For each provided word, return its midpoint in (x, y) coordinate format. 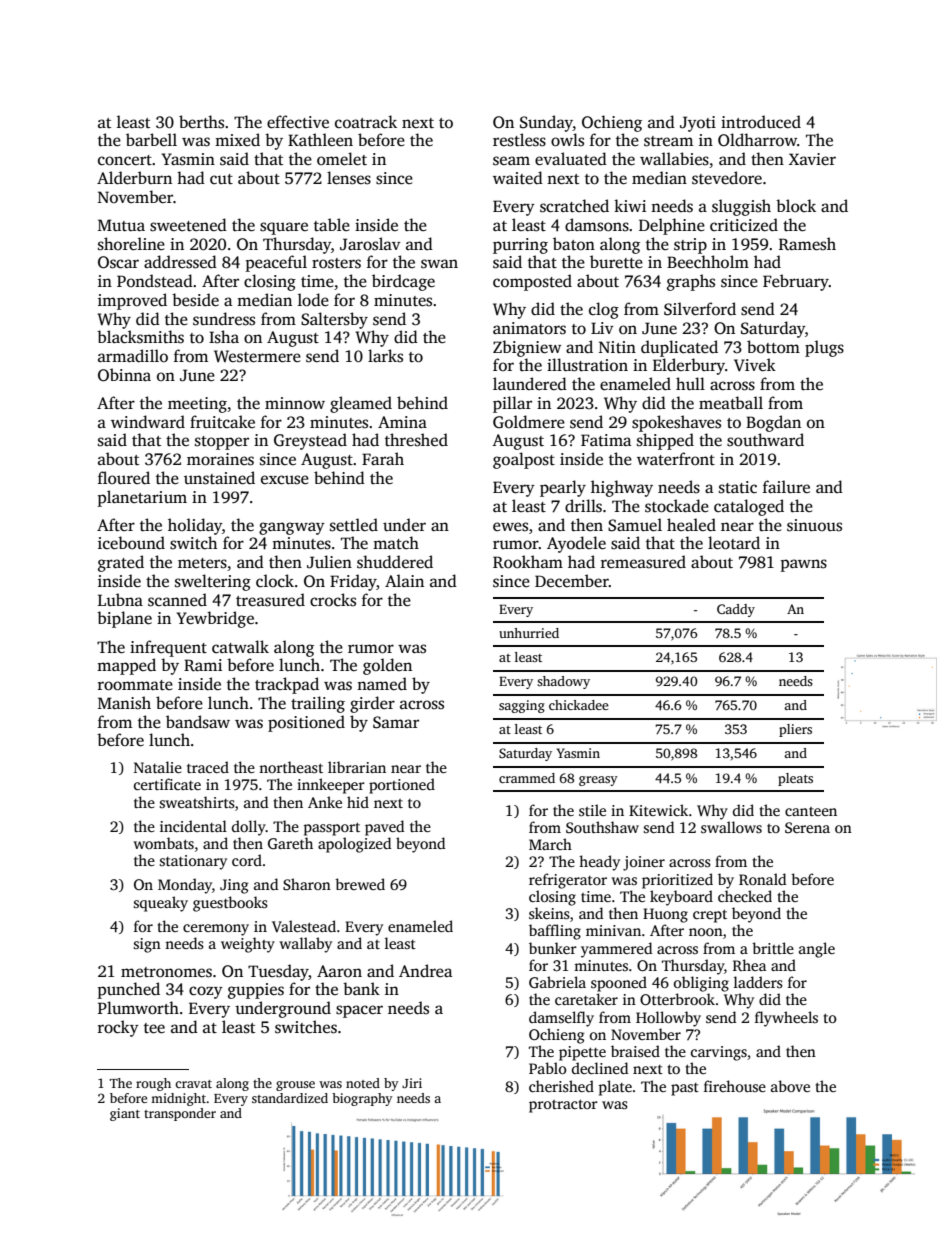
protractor (563, 1106)
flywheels (786, 1019)
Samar (396, 722)
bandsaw (198, 722)
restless (519, 140)
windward (148, 422)
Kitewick (658, 810)
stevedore (727, 178)
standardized (290, 1098)
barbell (151, 139)
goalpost (524, 460)
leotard (734, 543)
